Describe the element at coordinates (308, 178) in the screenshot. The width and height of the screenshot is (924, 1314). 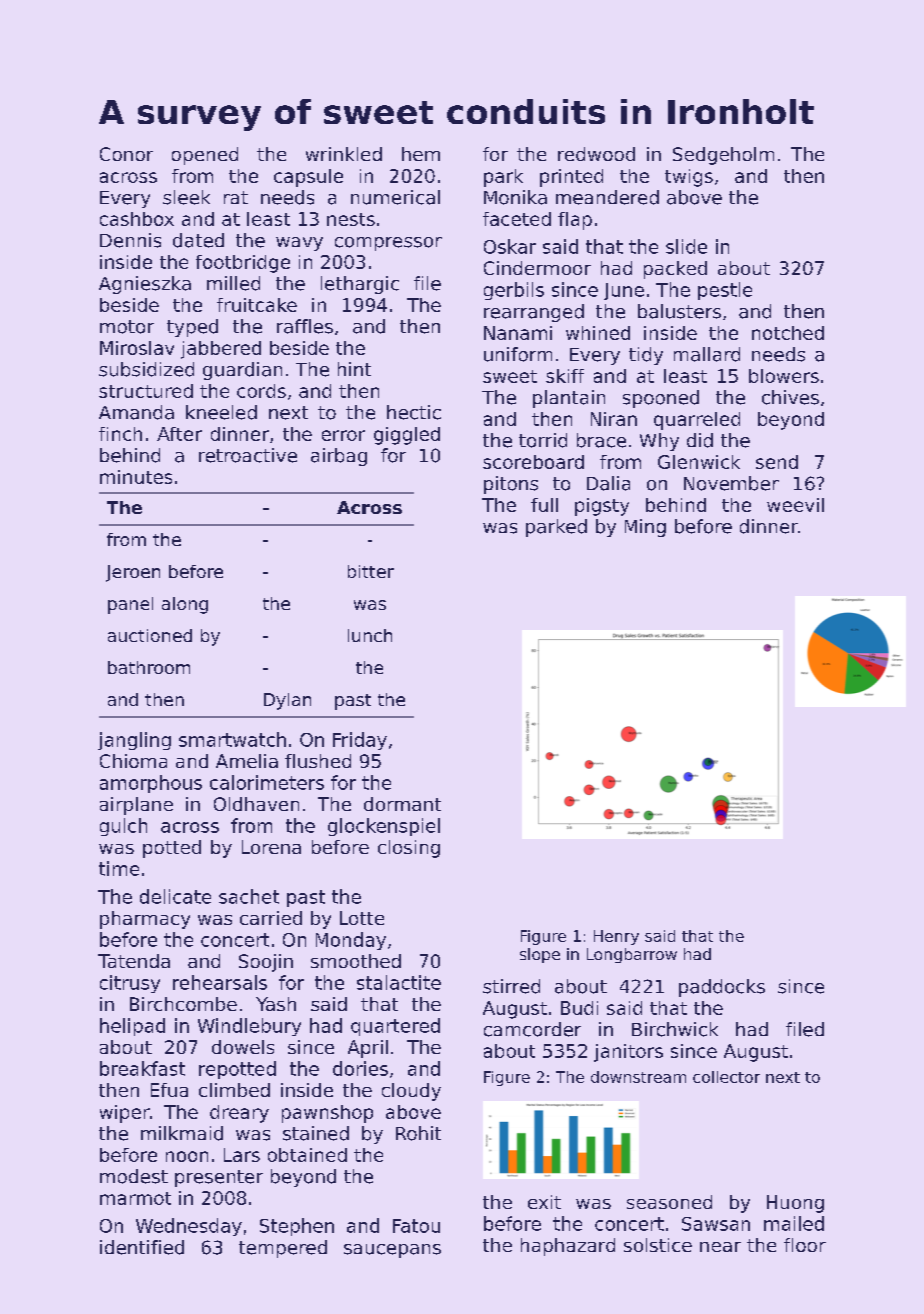
I see `capsule` at that location.
